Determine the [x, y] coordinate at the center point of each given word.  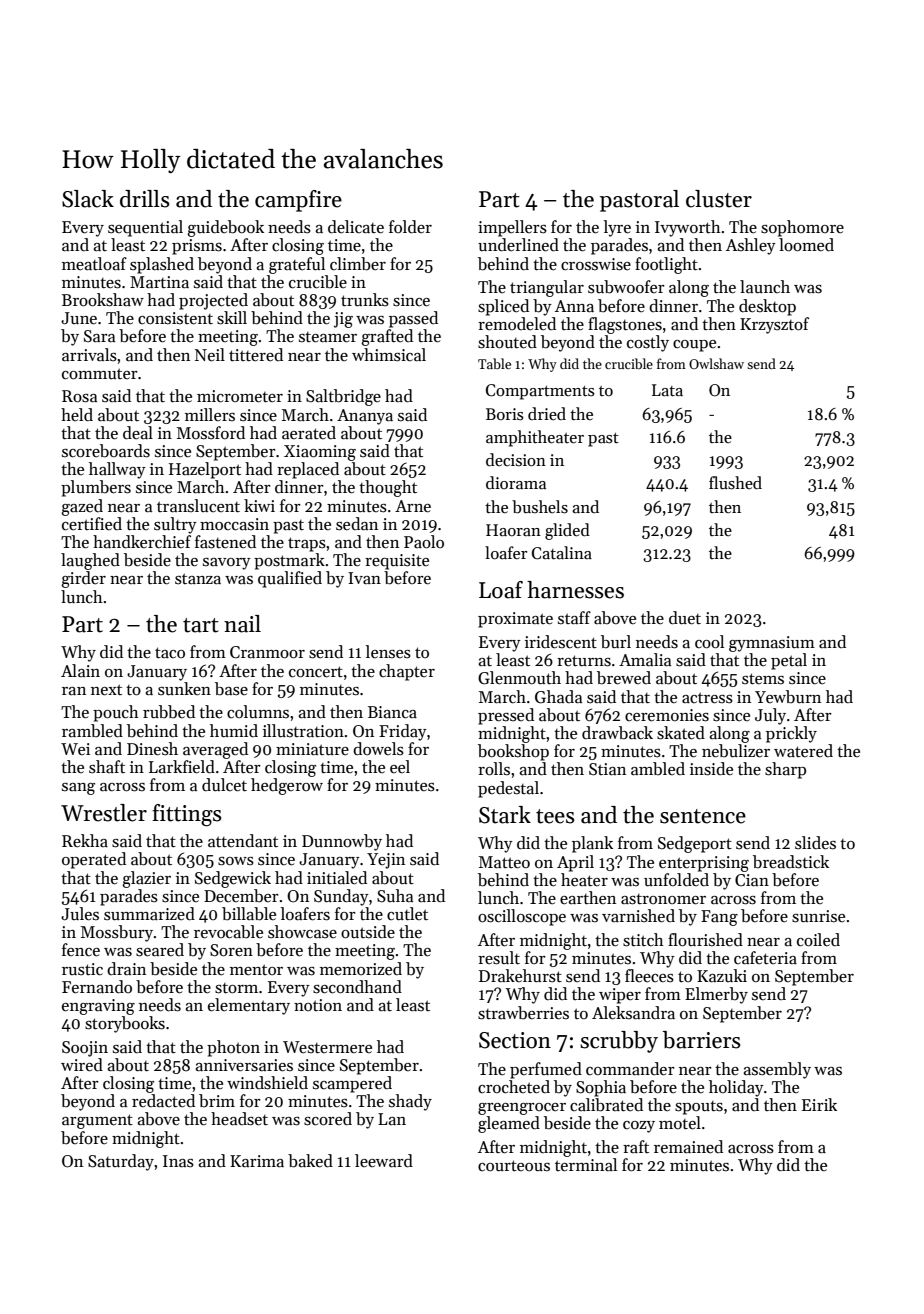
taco [170, 652]
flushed [735, 483]
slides [815, 843]
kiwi [259, 505]
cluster [719, 199]
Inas [178, 1161]
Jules [80, 914]
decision [516, 460]
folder [410, 227]
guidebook [225, 228]
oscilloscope [522, 917]
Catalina [562, 553]
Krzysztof [774, 325]
